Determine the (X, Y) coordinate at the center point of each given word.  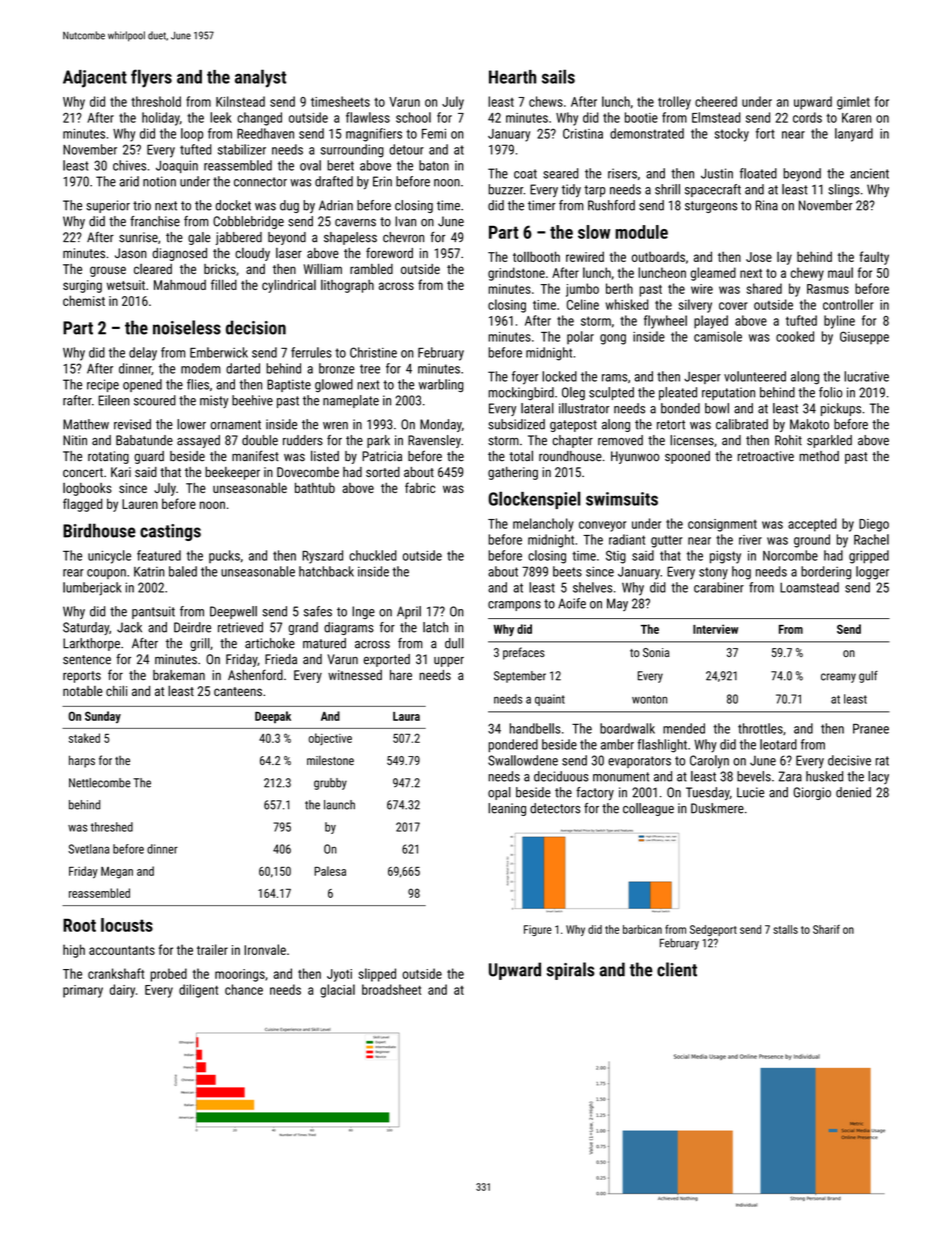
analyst (260, 78)
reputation (728, 393)
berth (619, 288)
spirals (571, 971)
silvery (695, 306)
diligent (198, 991)
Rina (767, 205)
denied (853, 792)
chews (546, 101)
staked (84, 738)
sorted (383, 472)
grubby (330, 784)
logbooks (87, 489)
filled (224, 284)
